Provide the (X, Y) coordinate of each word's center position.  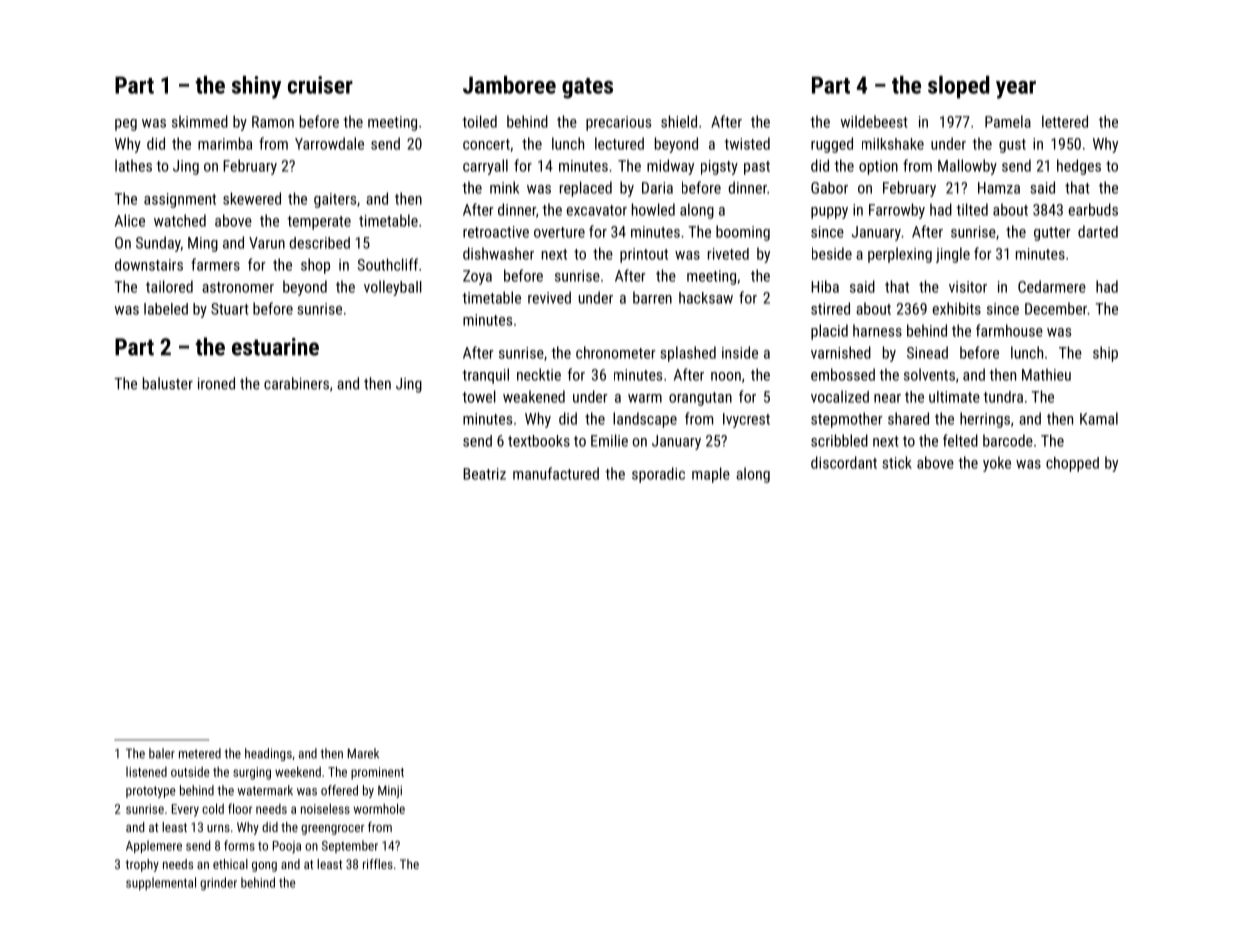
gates (587, 88)
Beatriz (484, 474)
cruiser (320, 85)
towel (479, 396)
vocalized (840, 396)
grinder (218, 884)
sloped (958, 87)
